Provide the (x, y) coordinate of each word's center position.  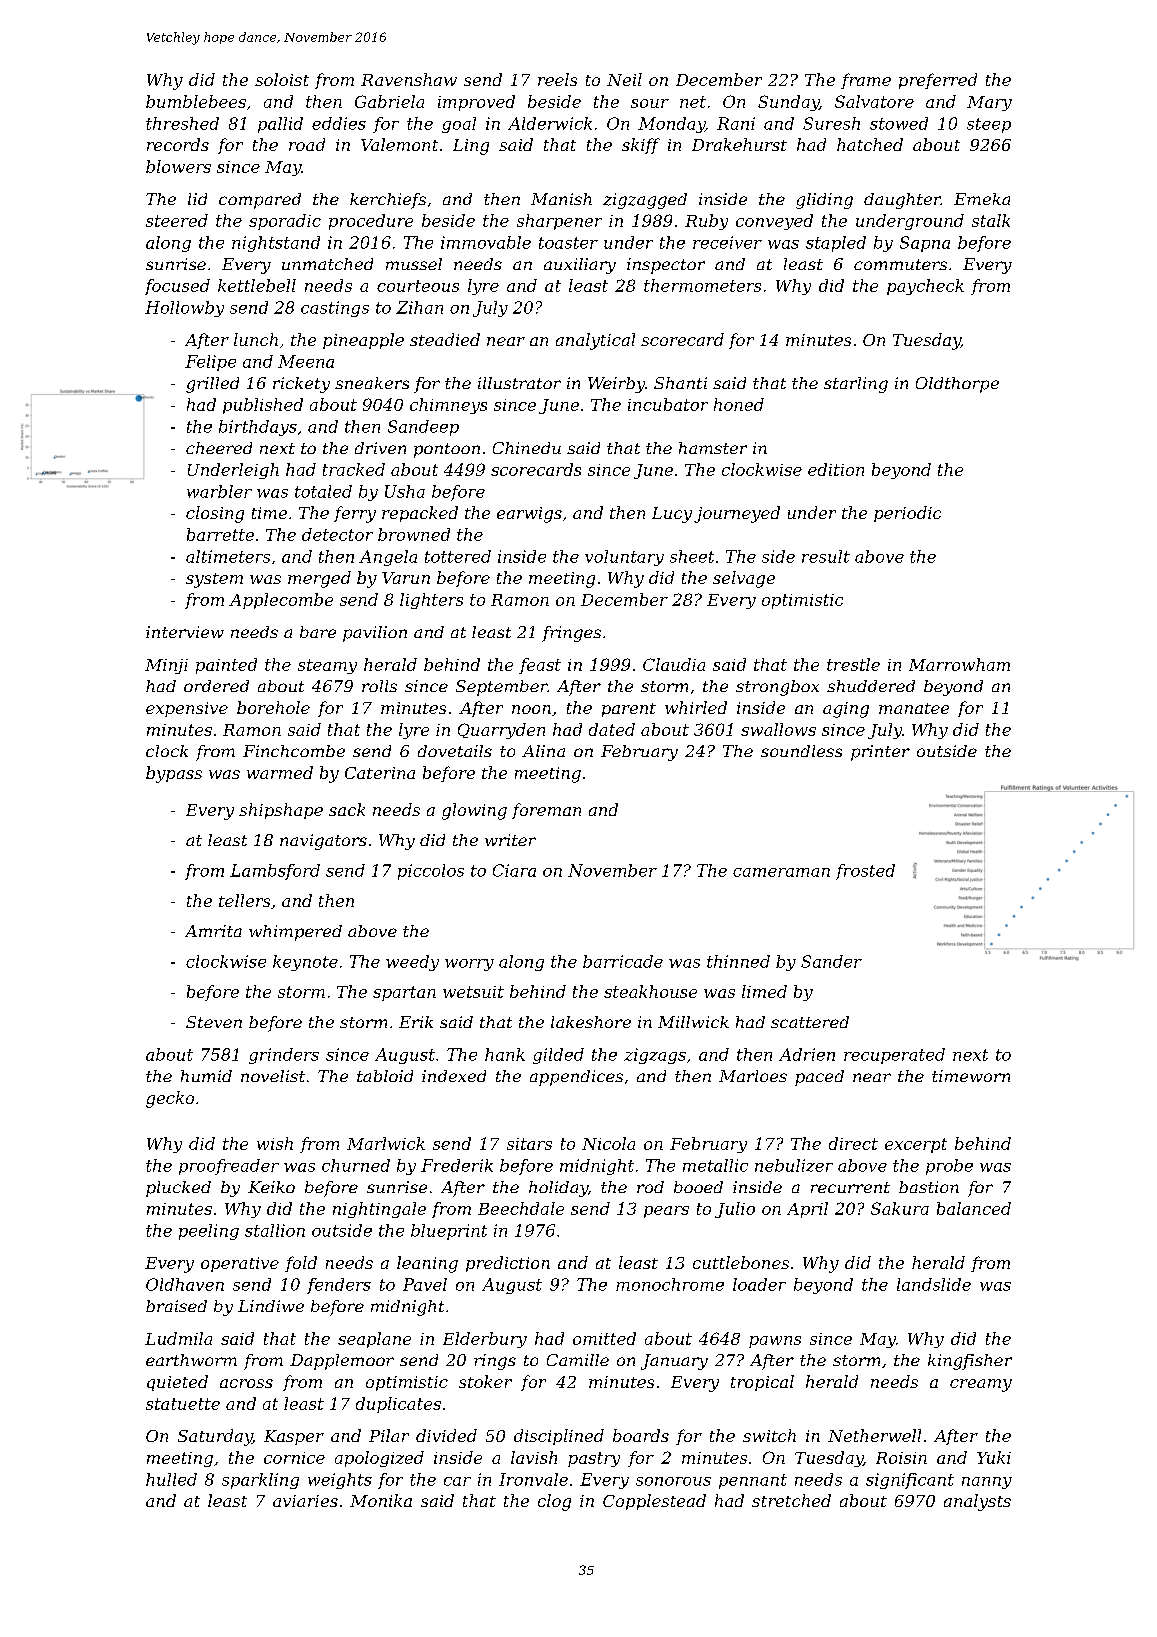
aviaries (305, 1501)
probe (949, 1167)
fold (301, 1264)
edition (836, 469)
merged (319, 579)
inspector (666, 266)
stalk (991, 220)
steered (177, 220)
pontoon (447, 450)
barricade (623, 961)
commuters (900, 264)
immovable (486, 242)
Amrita (213, 931)
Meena (306, 361)
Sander (831, 961)
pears (666, 1212)
